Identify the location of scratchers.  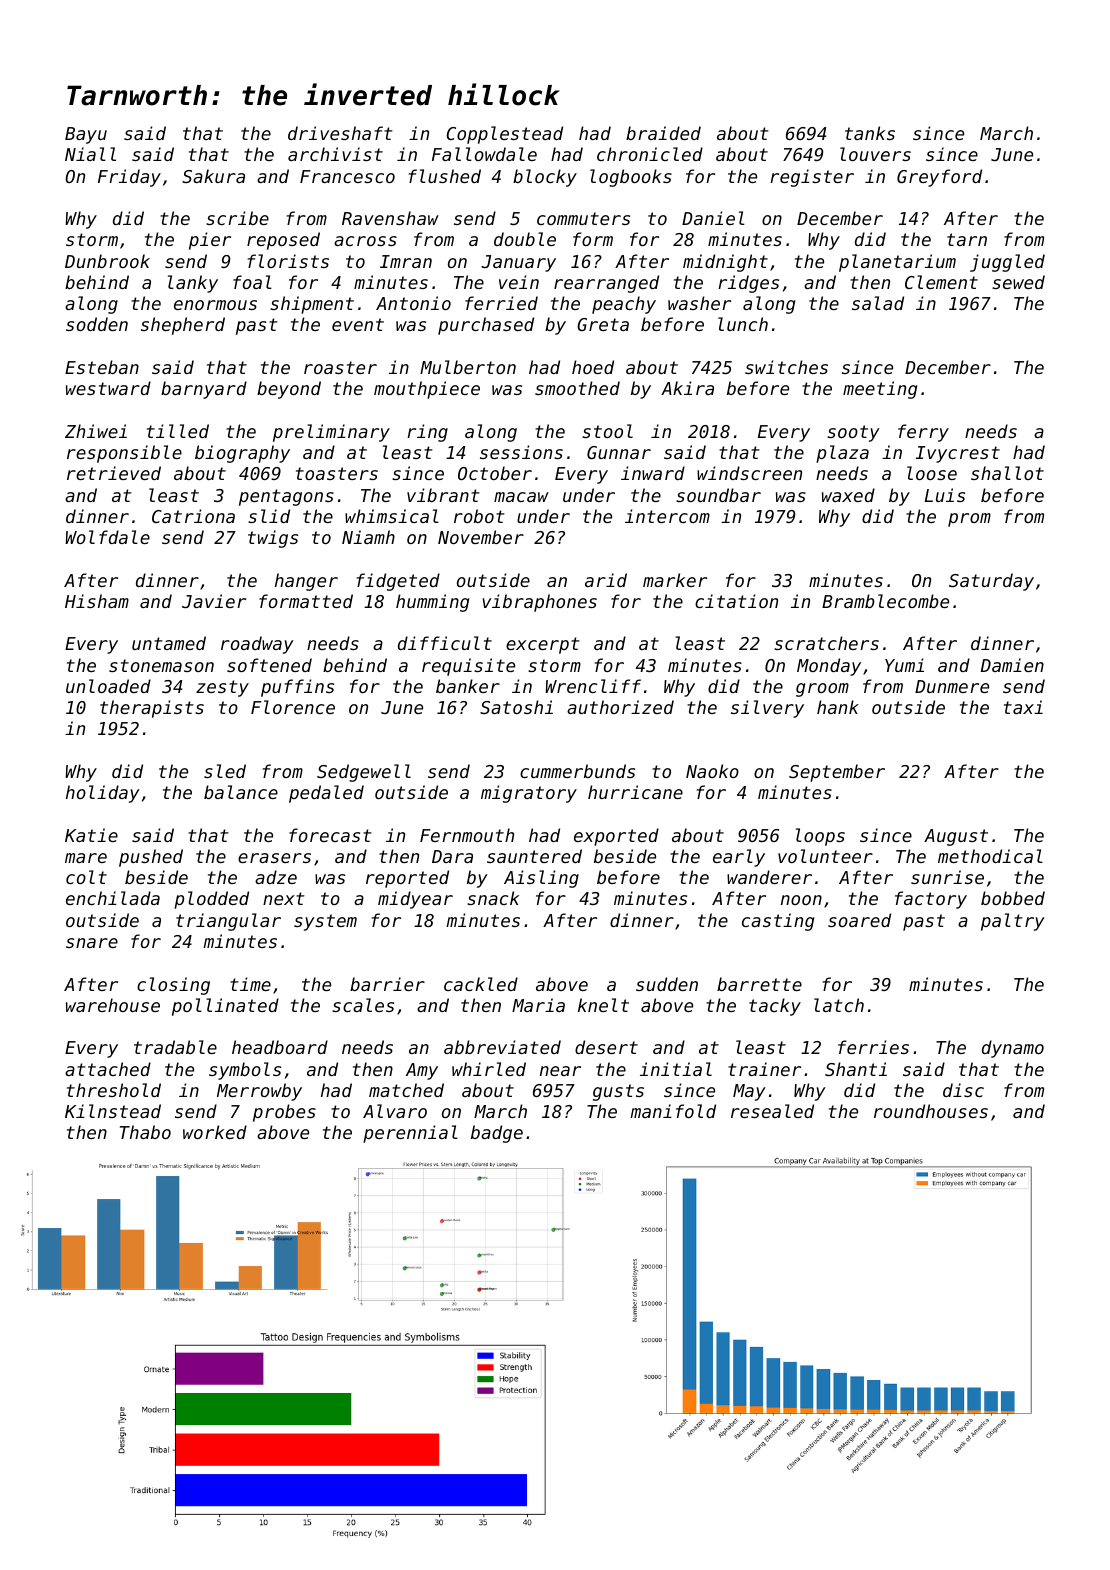
(826, 643).
